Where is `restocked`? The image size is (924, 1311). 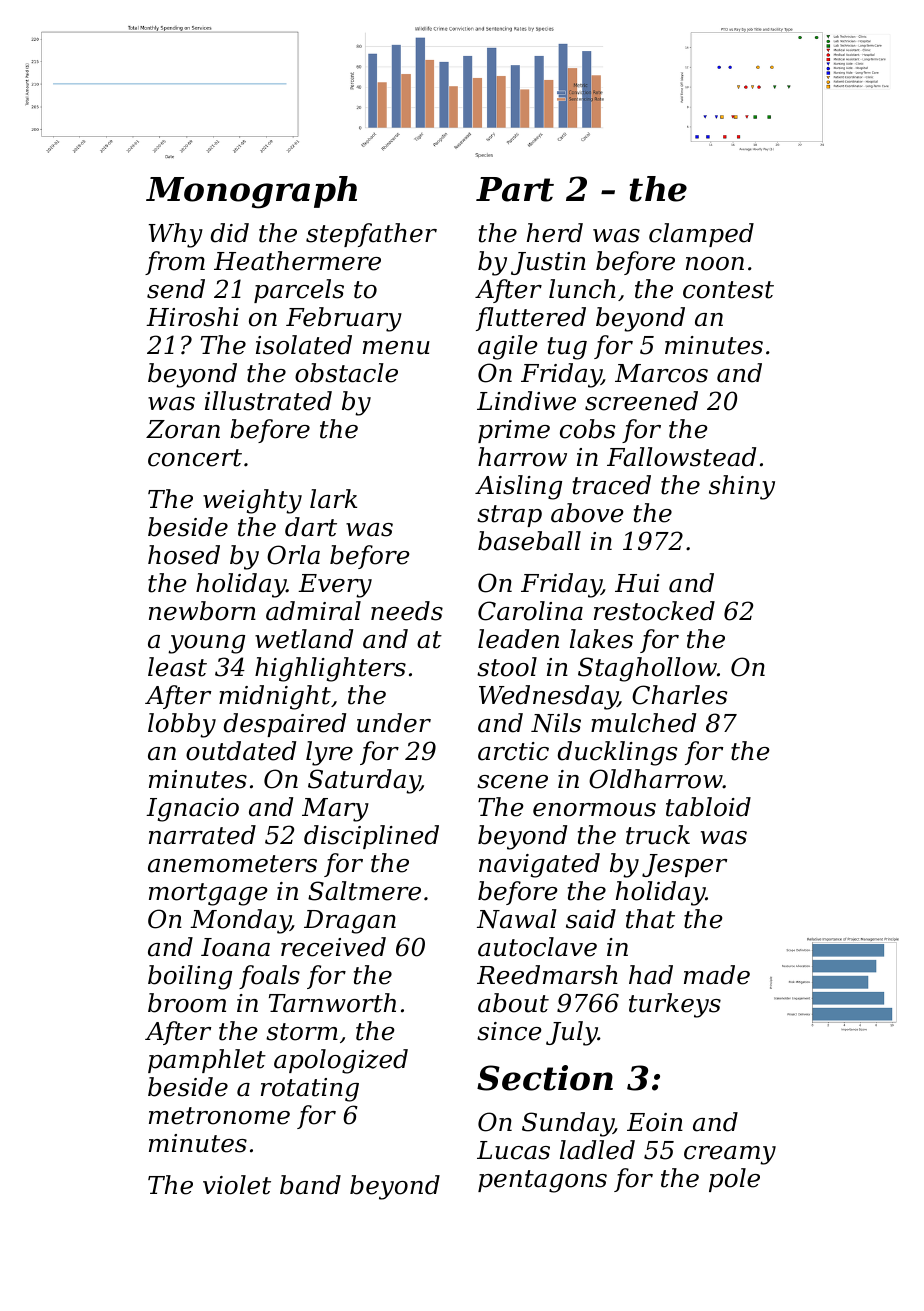
restocked is located at coordinates (654, 611).
